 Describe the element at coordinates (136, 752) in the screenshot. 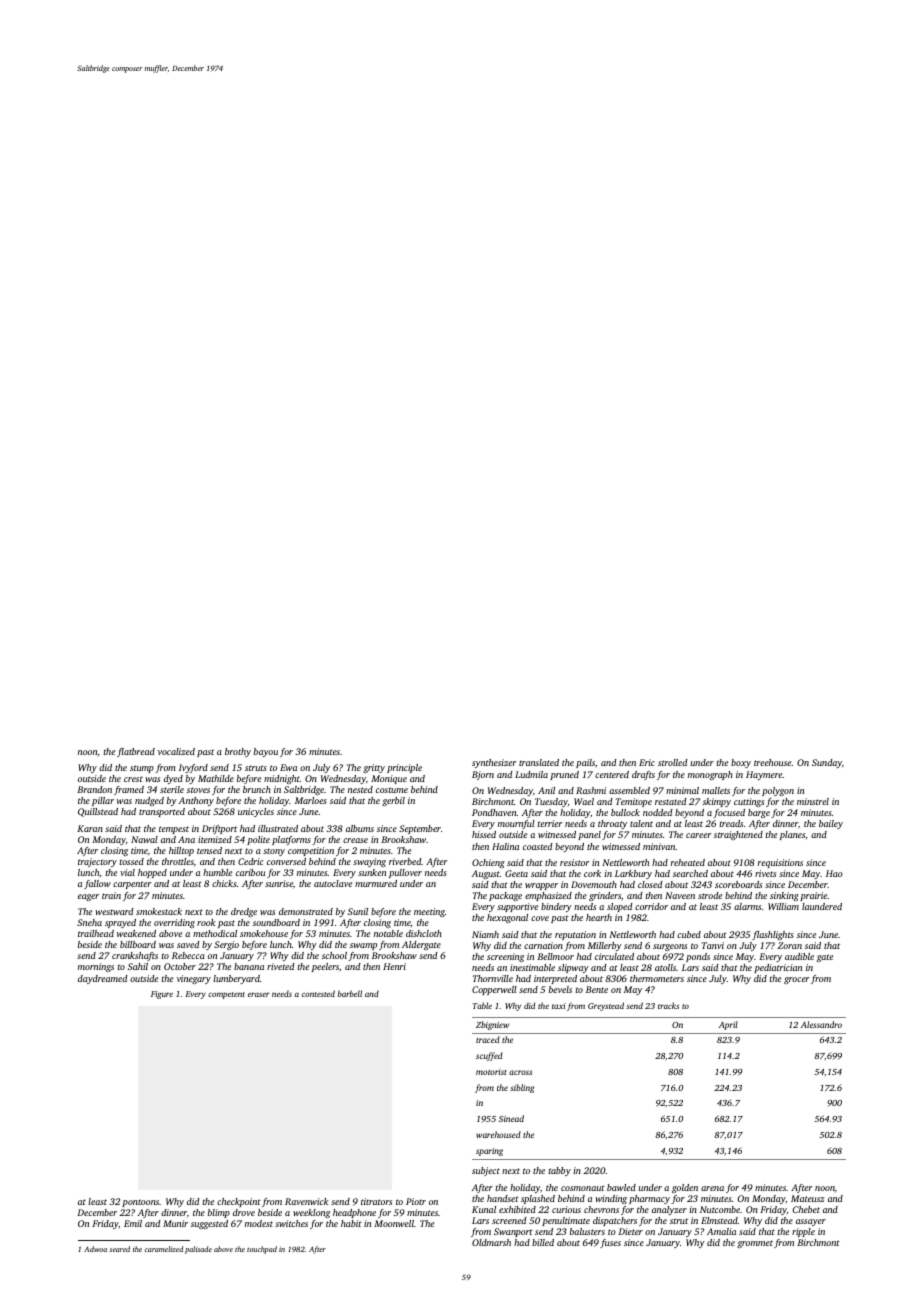

I see `flatbread` at that location.
